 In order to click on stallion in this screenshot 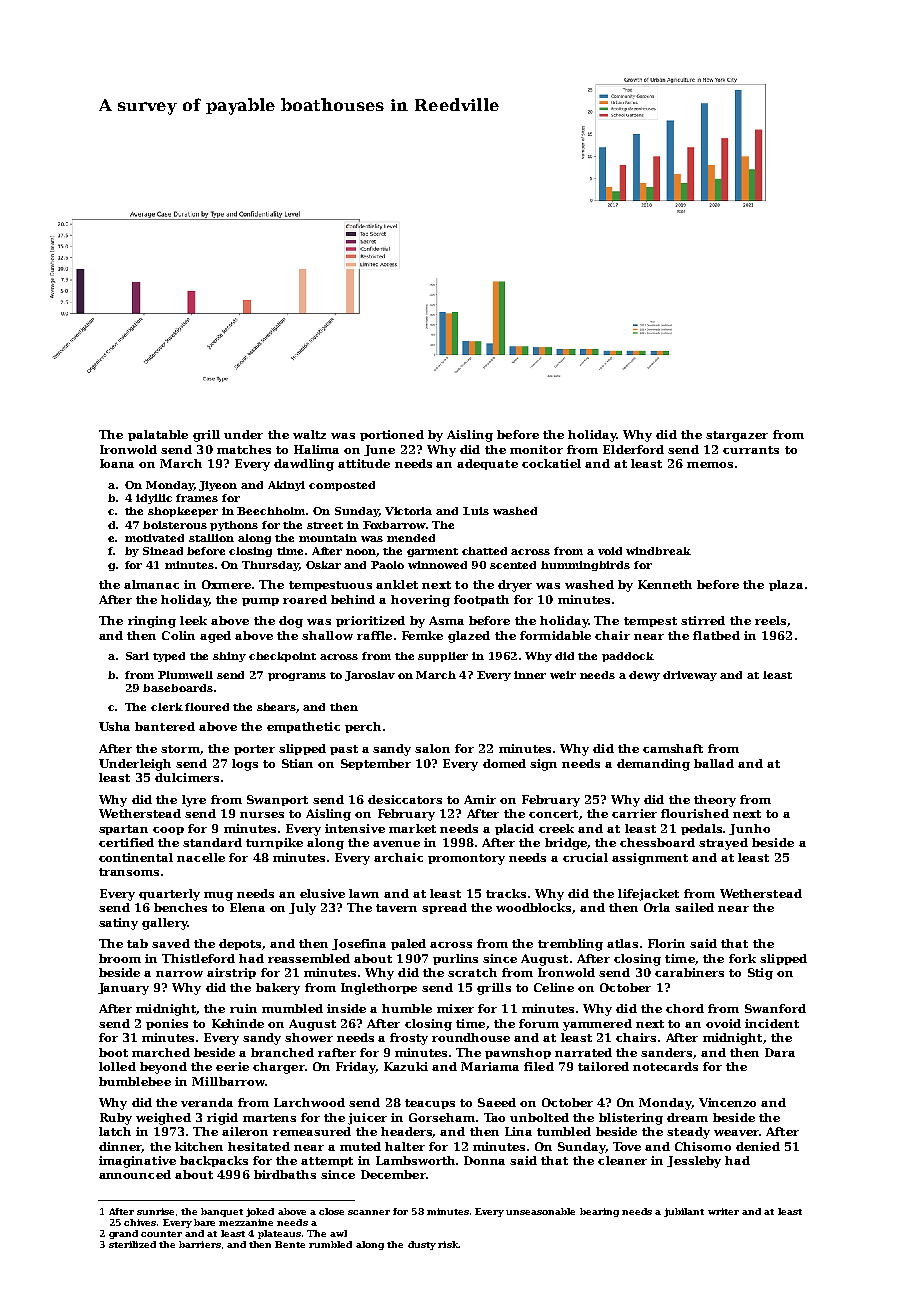, I will do `click(211, 538)`.
